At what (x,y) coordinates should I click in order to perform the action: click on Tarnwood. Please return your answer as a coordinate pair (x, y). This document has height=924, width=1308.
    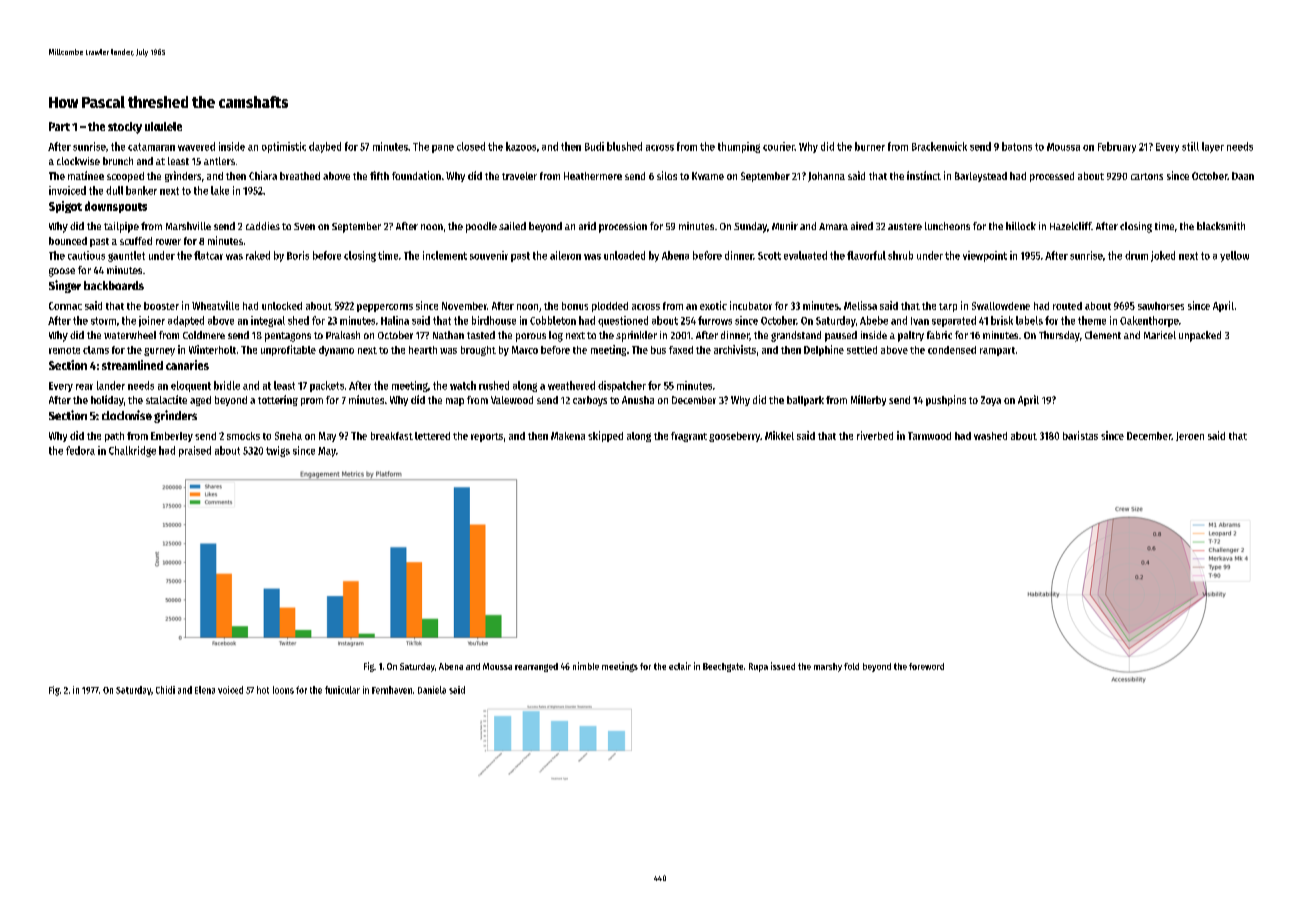
    Looking at the image, I should click on (929, 436).
